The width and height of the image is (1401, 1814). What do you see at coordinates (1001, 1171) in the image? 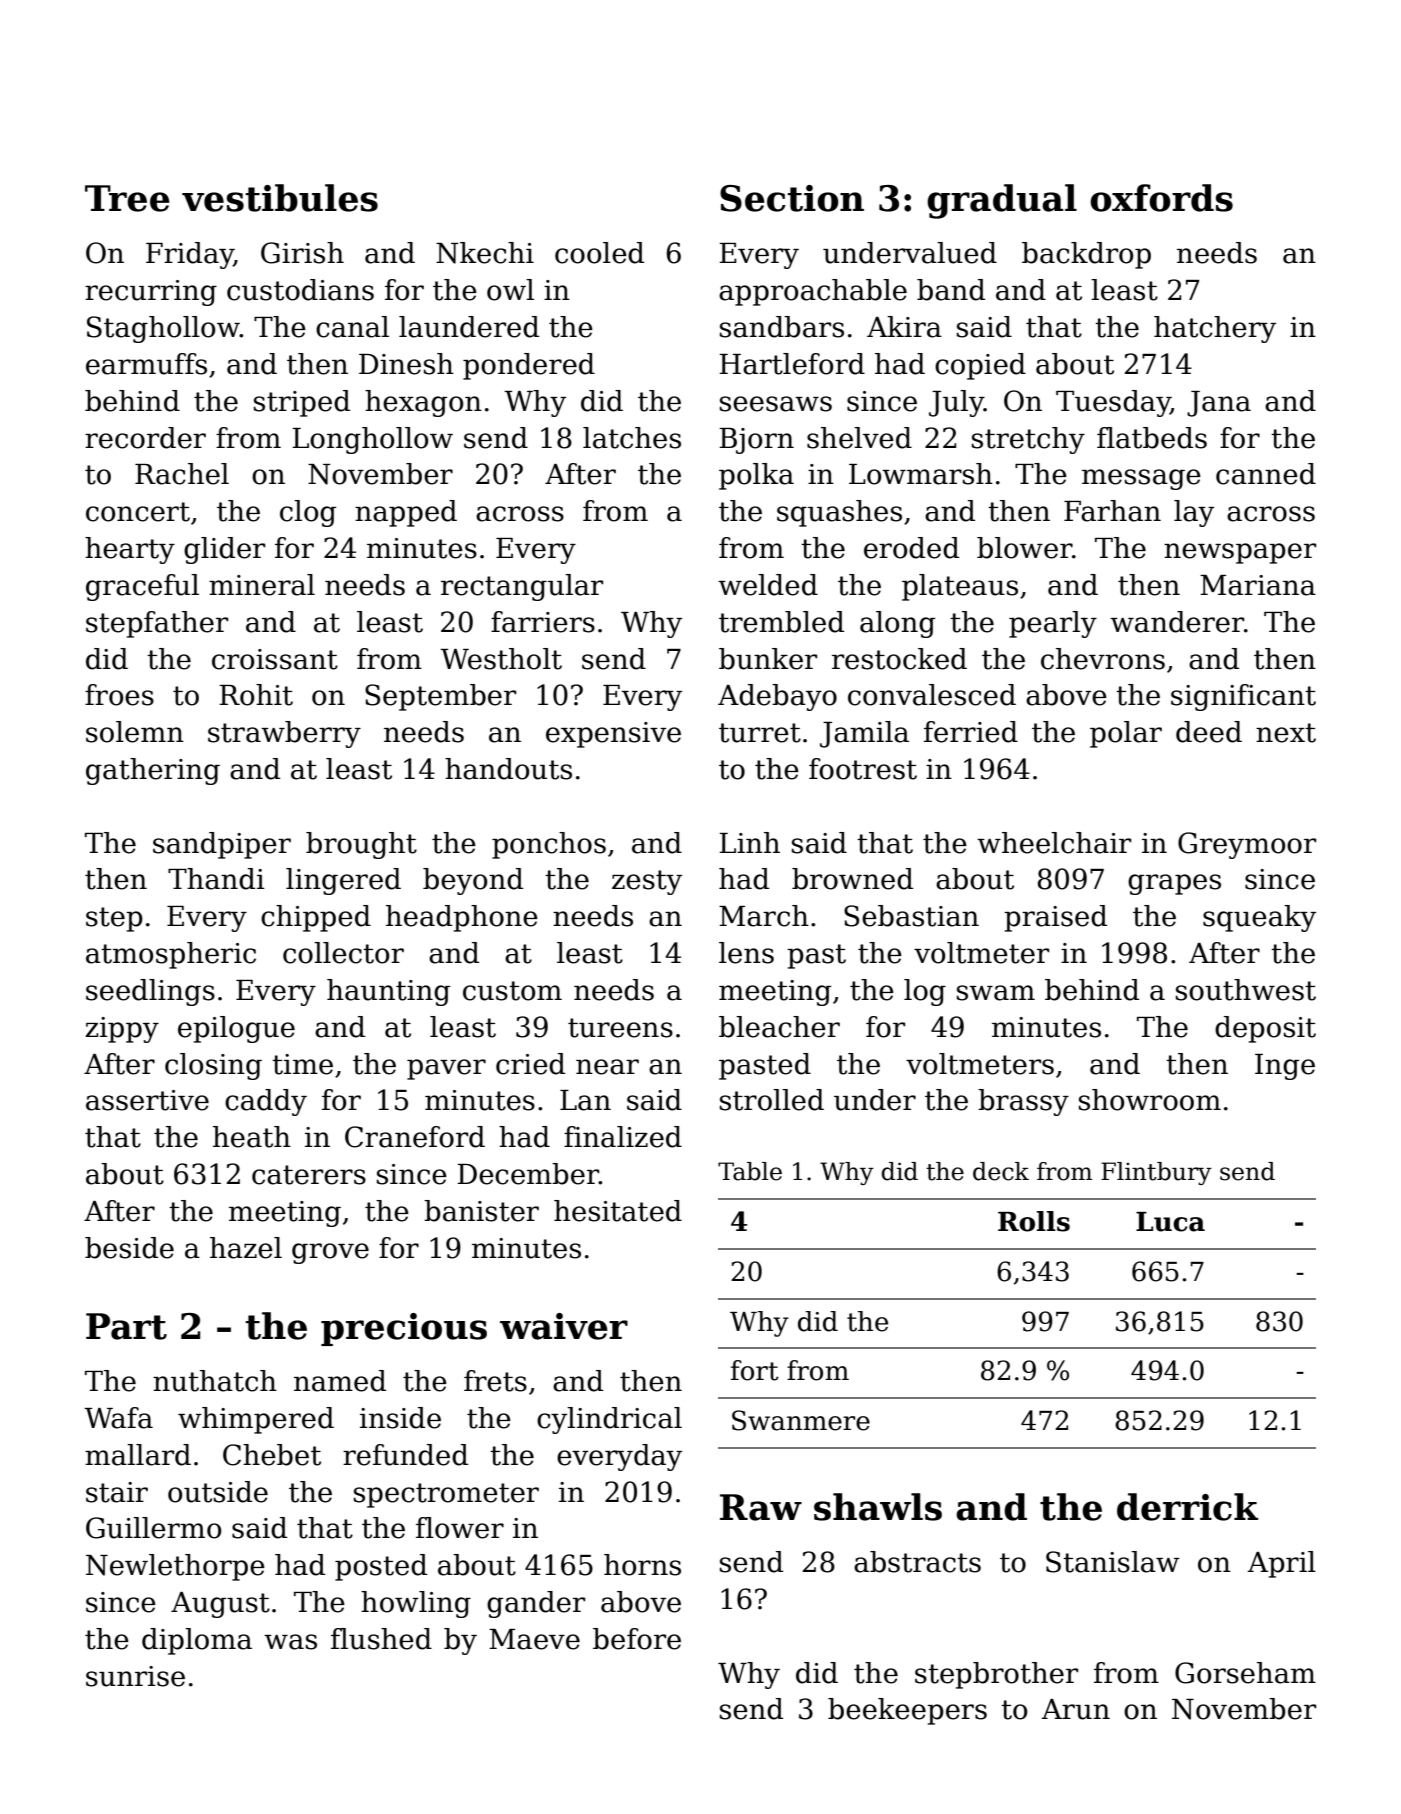
I see `deck` at bounding box center [1001, 1171].
